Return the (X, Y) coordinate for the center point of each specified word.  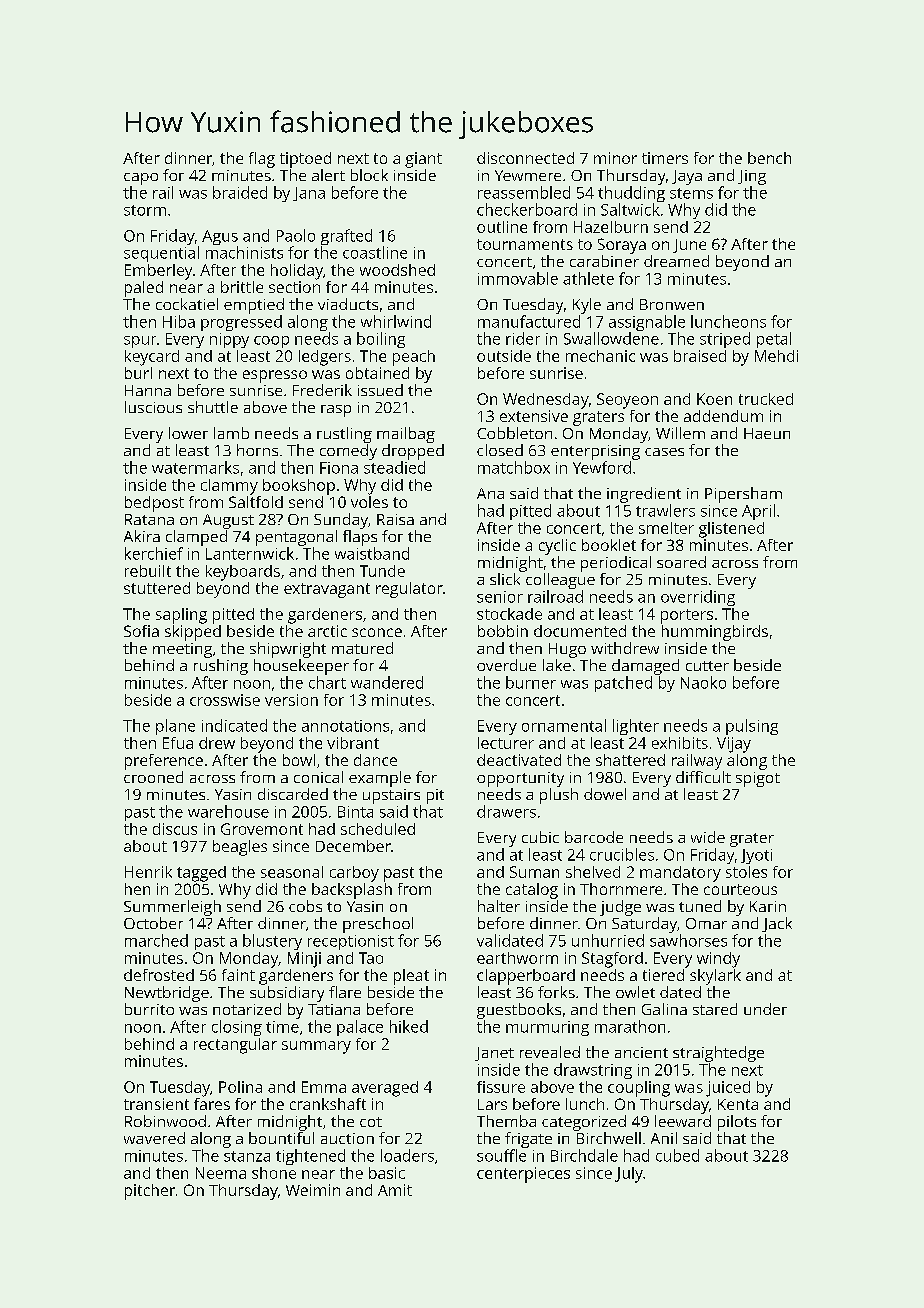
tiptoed (305, 160)
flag (262, 160)
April (758, 512)
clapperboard (526, 977)
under (765, 1009)
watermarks (195, 467)
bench (769, 158)
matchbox (514, 467)
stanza (247, 1156)
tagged (201, 874)
